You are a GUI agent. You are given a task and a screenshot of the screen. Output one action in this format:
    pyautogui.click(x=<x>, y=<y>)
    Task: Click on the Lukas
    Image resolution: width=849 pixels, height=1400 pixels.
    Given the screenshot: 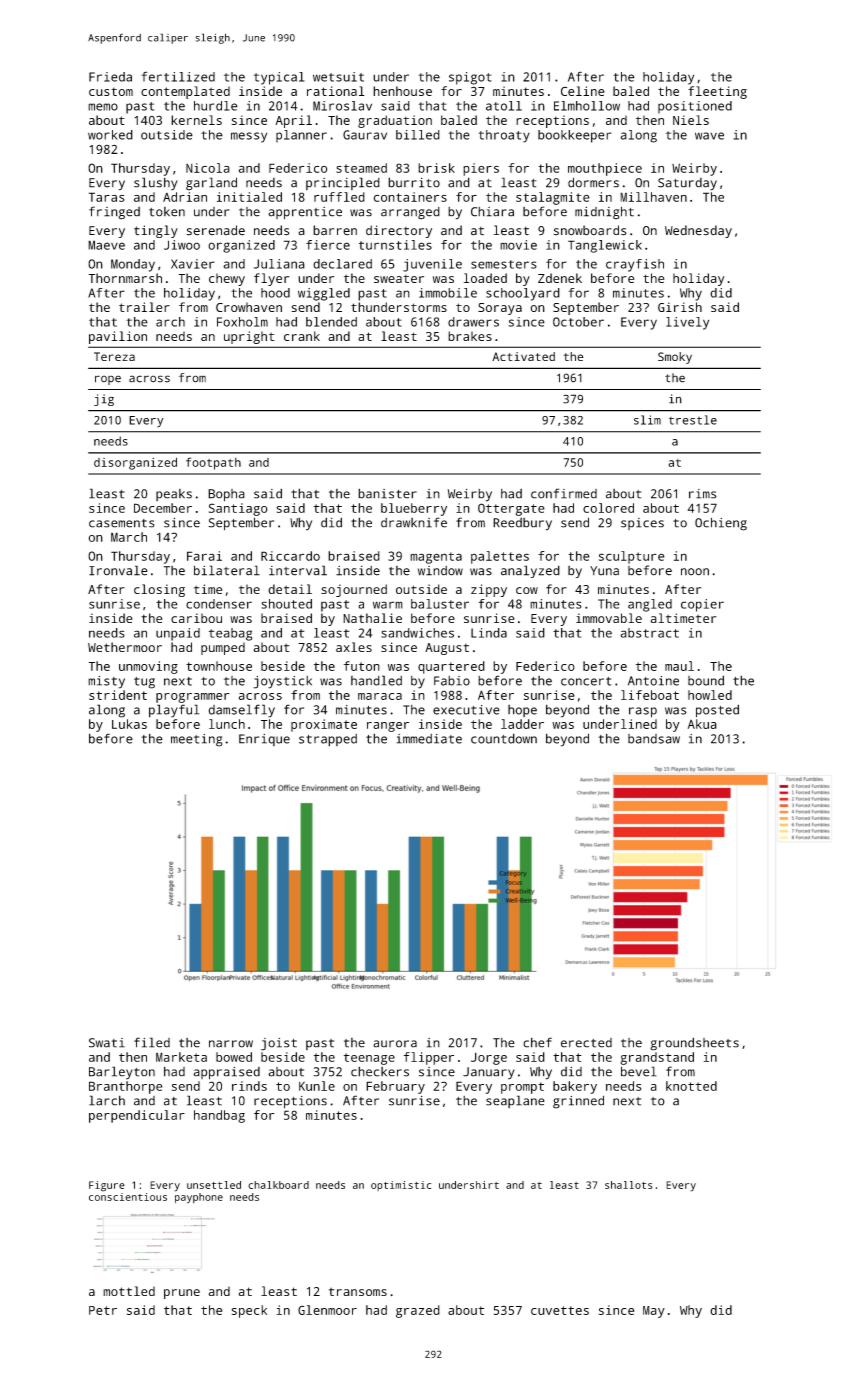 What is the action you would take?
    pyautogui.click(x=129, y=724)
